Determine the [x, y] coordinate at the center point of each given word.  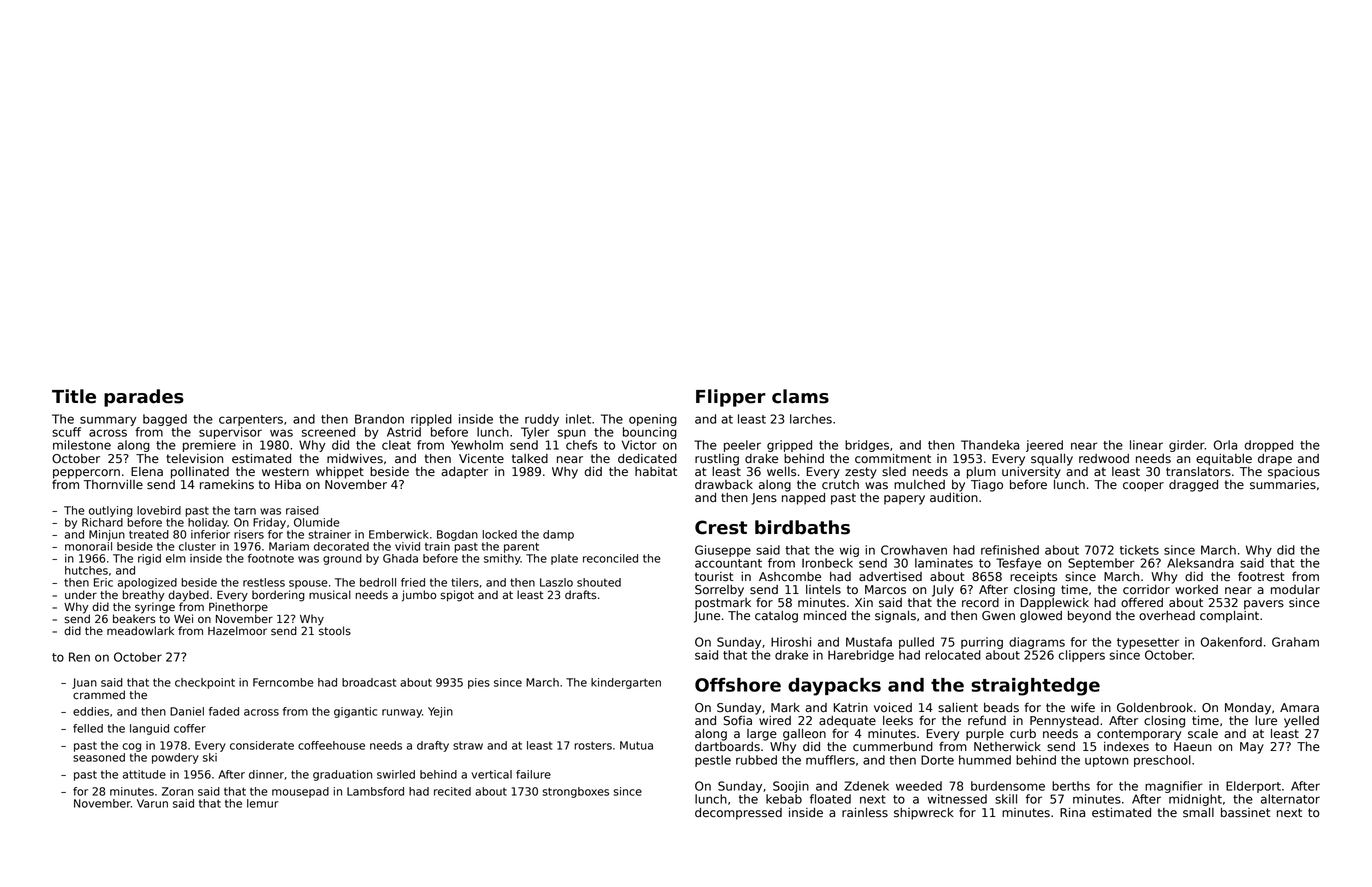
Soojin [791, 787]
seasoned [99, 757]
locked [500, 534]
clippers [1082, 656]
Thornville [113, 485]
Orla [1225, 445]
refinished [1010, 550]
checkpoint [205, 683]
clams [800, 396]
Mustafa [869, 642]
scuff [66, 432]
